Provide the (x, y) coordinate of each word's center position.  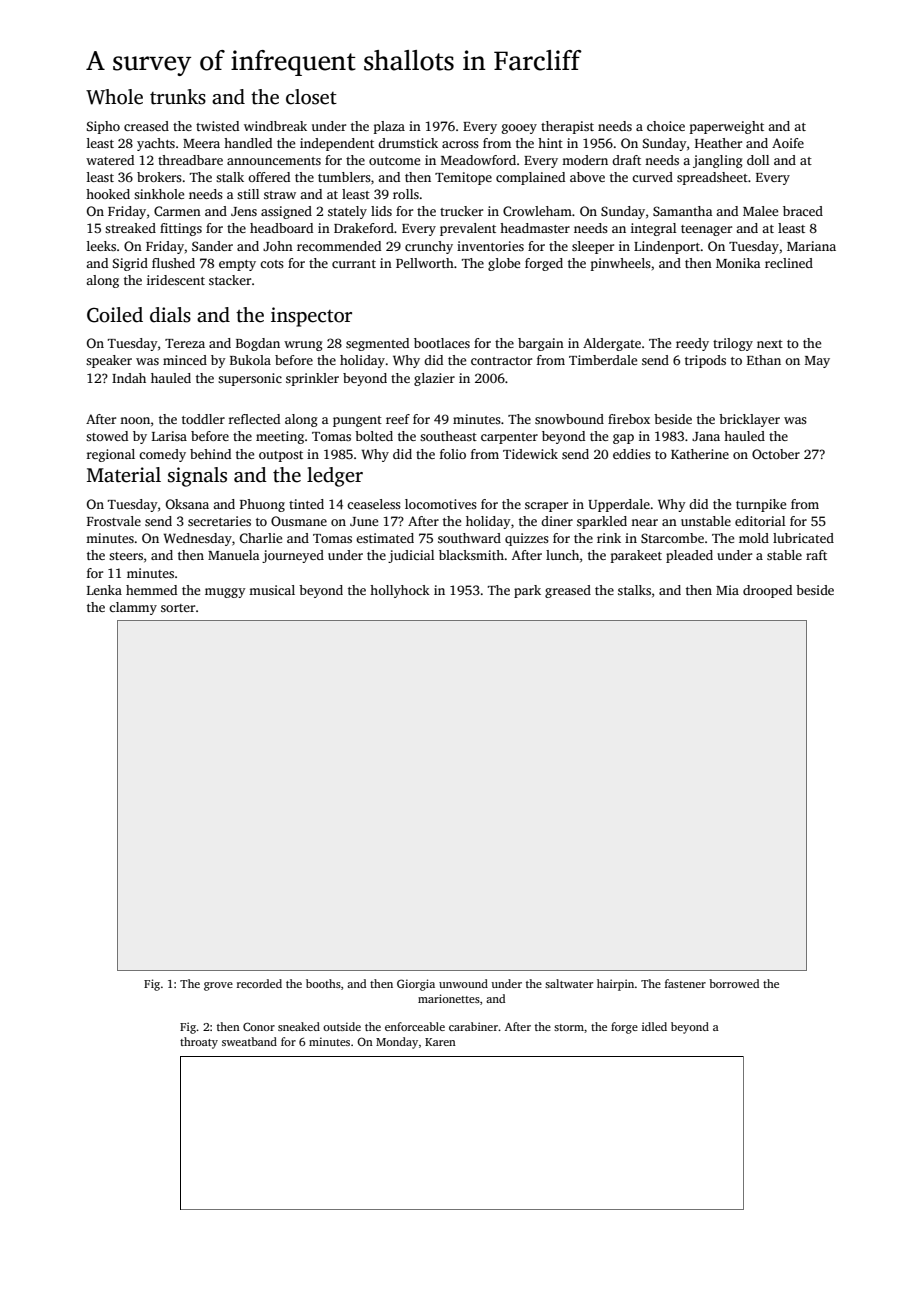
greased (568, 591)
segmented (377, 344)
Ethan (764, 360)
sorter (178, 608)
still (248, 194)
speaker (109, 361)
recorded (259, 983)
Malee (760, 211)
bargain (541, 344)
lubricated (803, 538)
